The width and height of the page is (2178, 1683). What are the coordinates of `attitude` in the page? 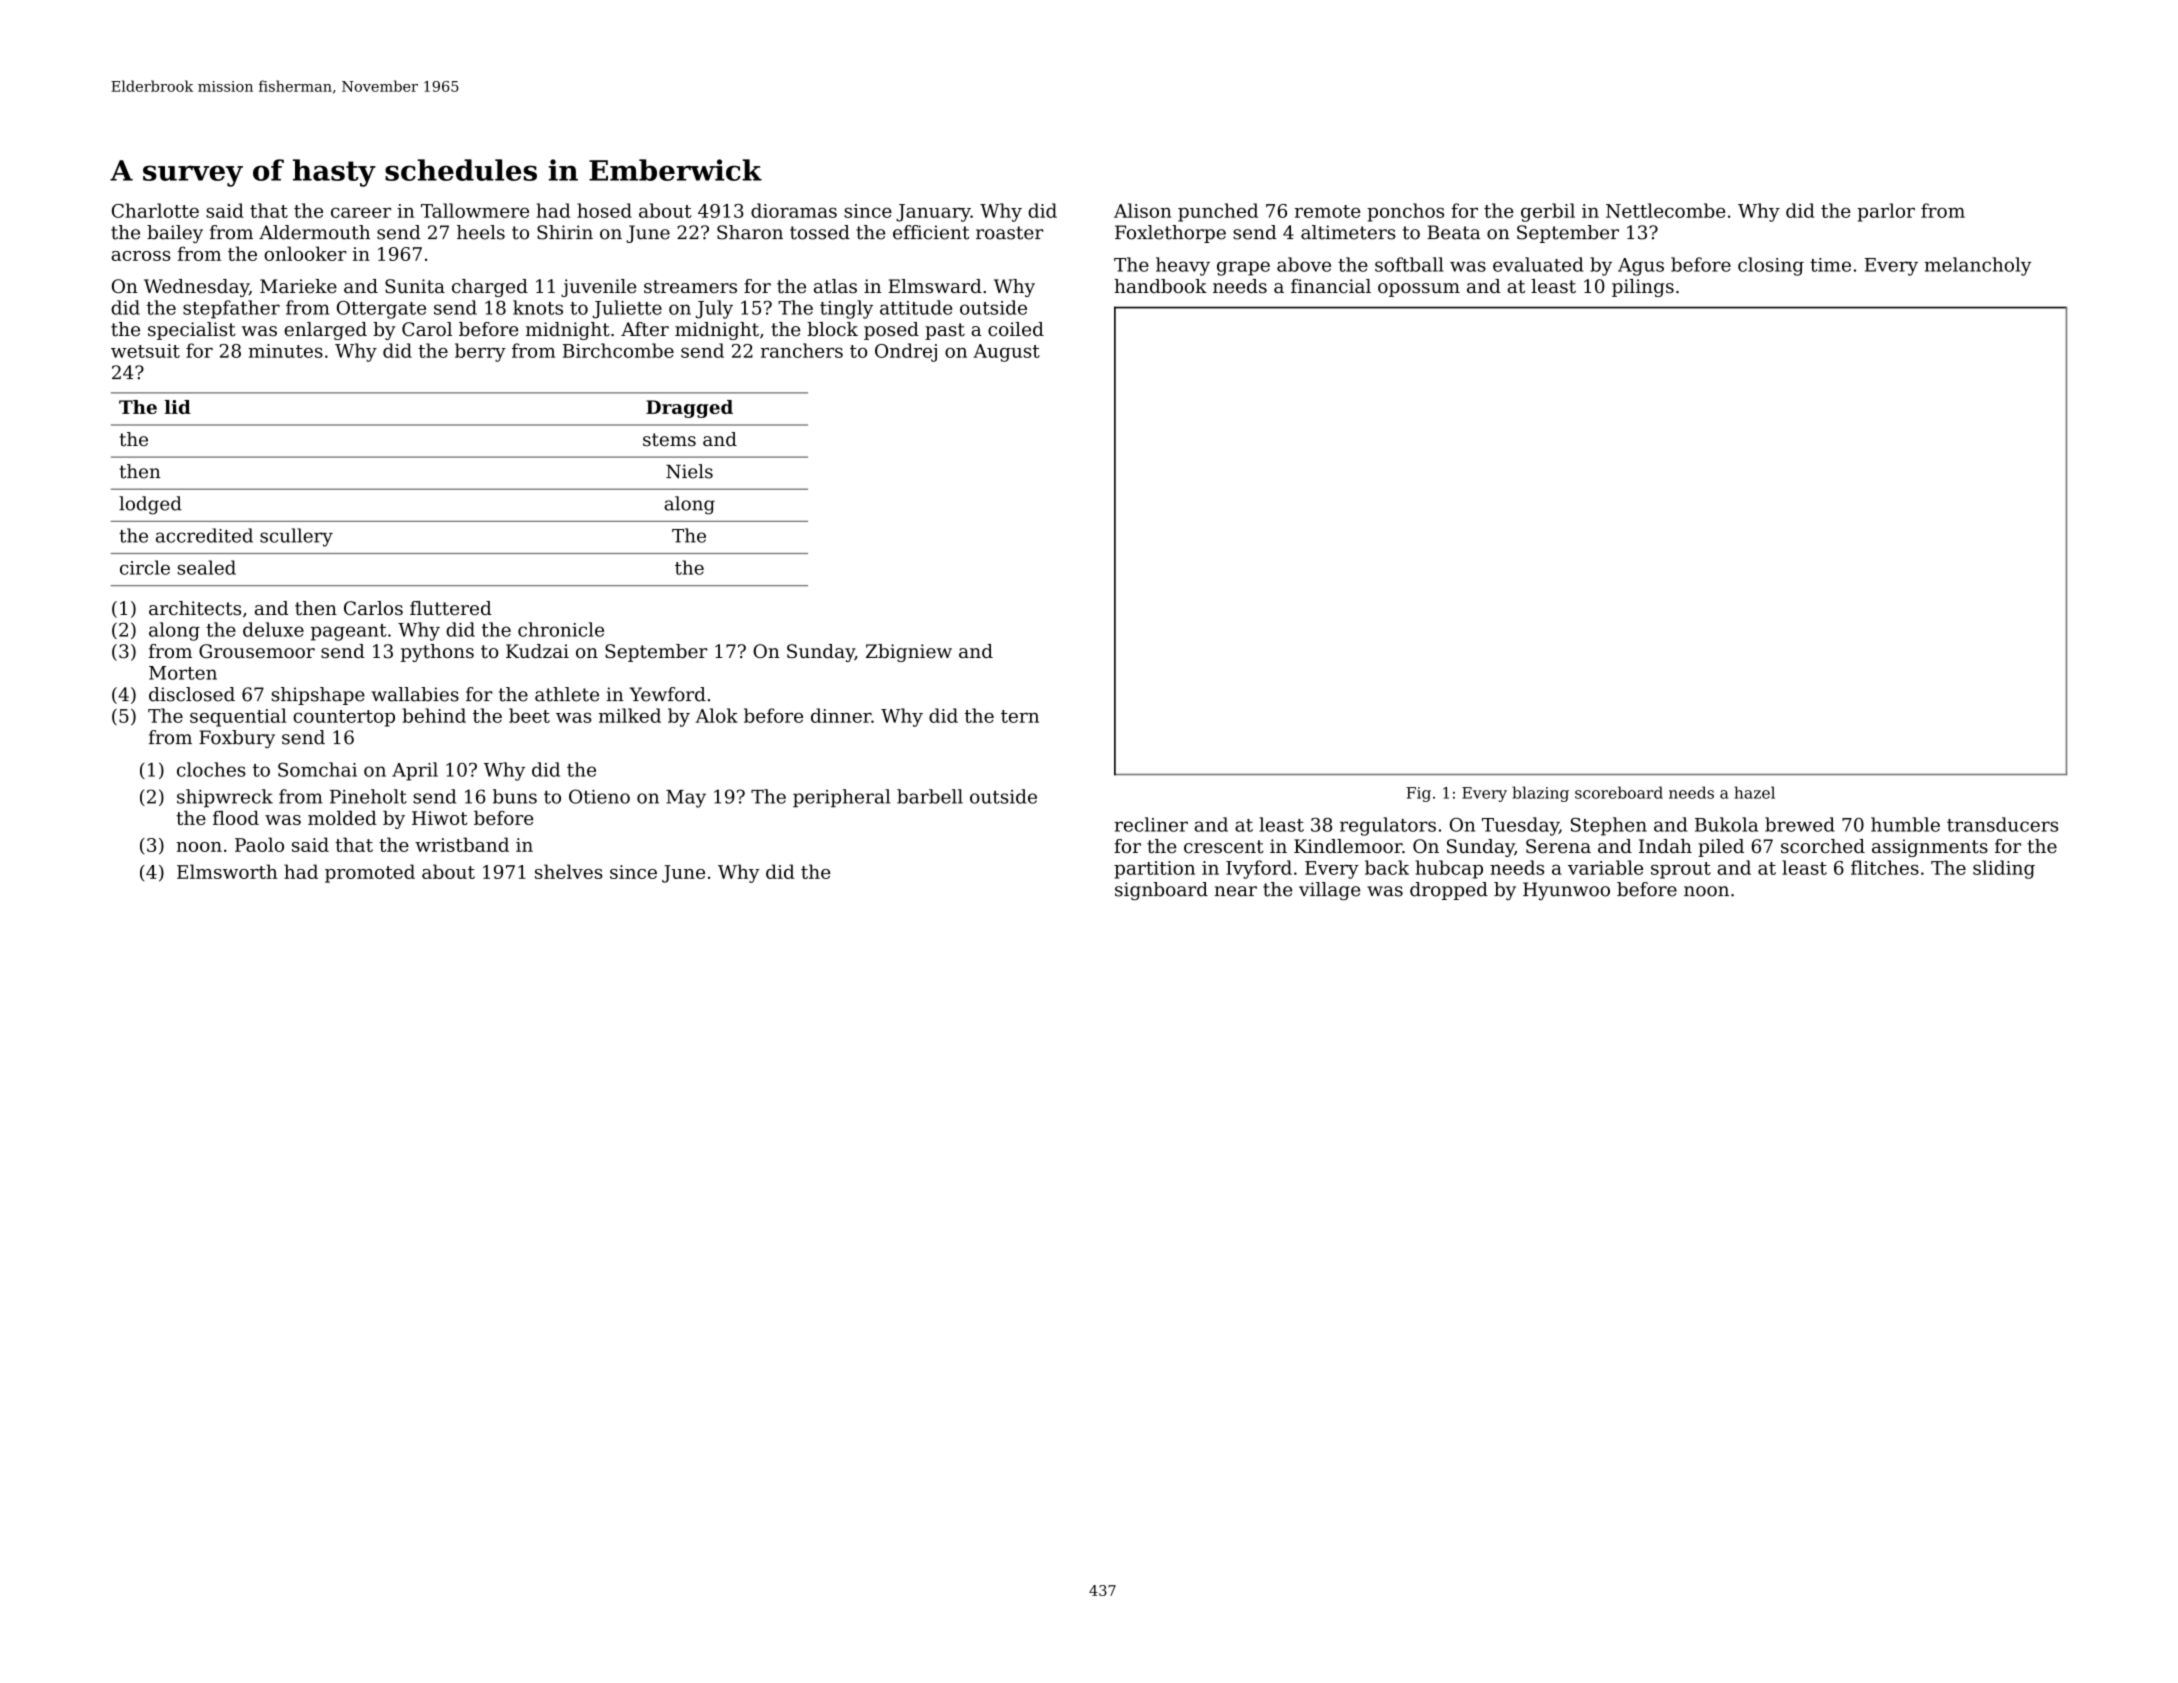 It's located at (916, 307).
